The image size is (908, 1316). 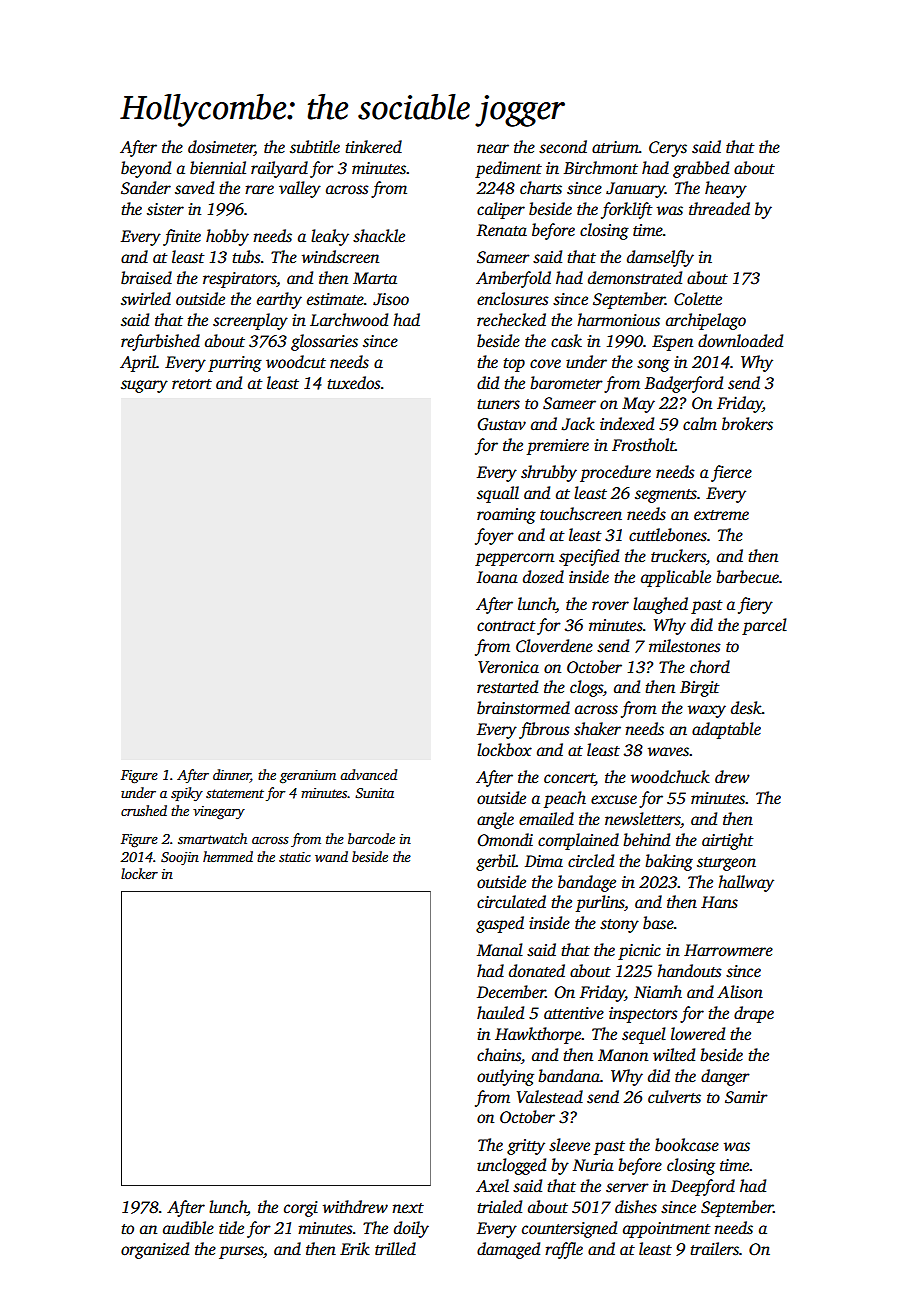 What do you see at coordinates (373, 147) in the screenshot?
I see `tinkered` at bounding box center [373, 147].
